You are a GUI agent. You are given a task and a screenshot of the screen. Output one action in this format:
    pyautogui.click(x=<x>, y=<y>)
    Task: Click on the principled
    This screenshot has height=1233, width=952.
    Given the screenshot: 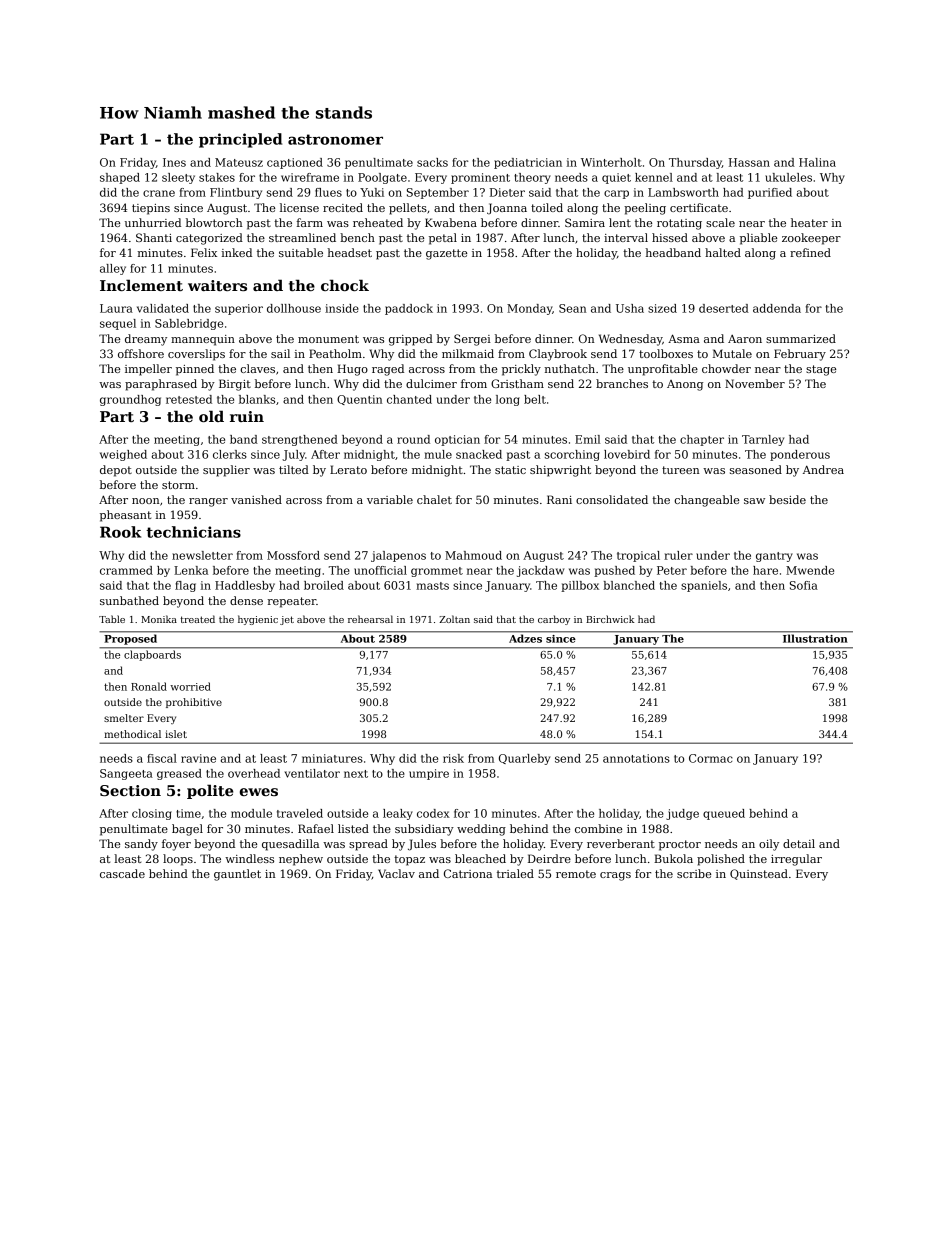 What is the action you would take?
    pyautogui.click(x=240, y=140)
